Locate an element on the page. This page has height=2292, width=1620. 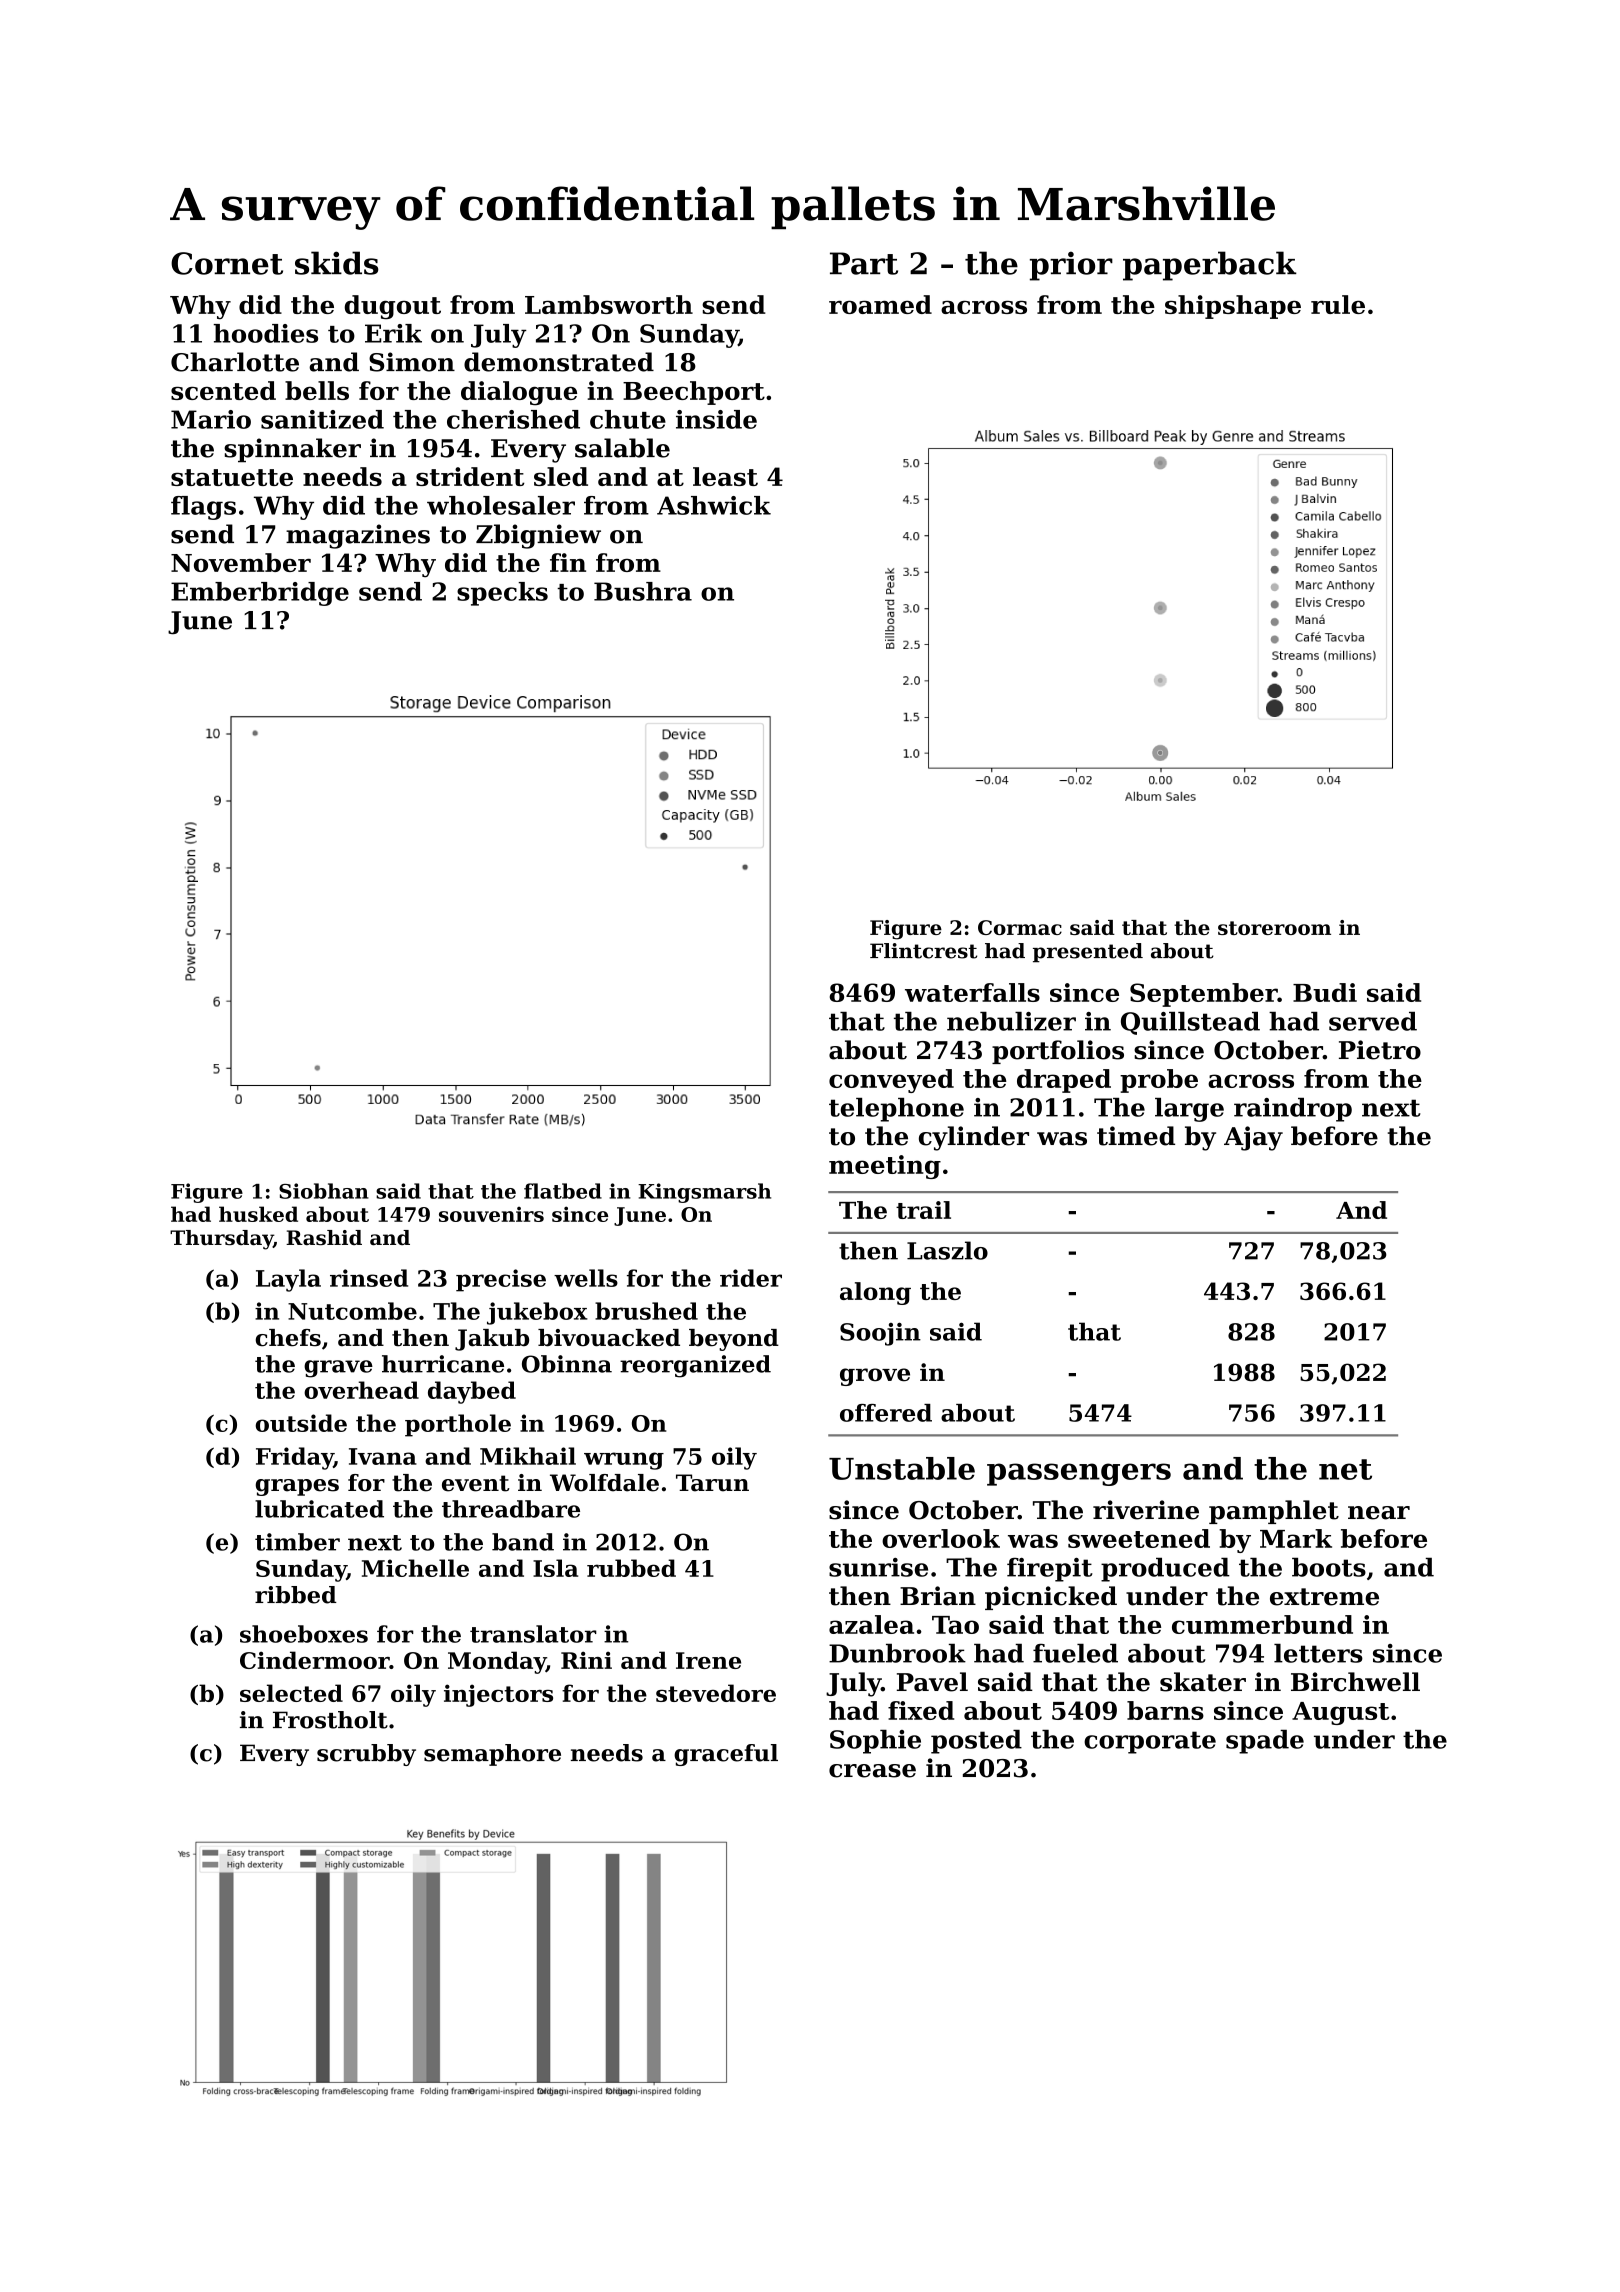
Siobhan is located at coordinates (324, 1191).
